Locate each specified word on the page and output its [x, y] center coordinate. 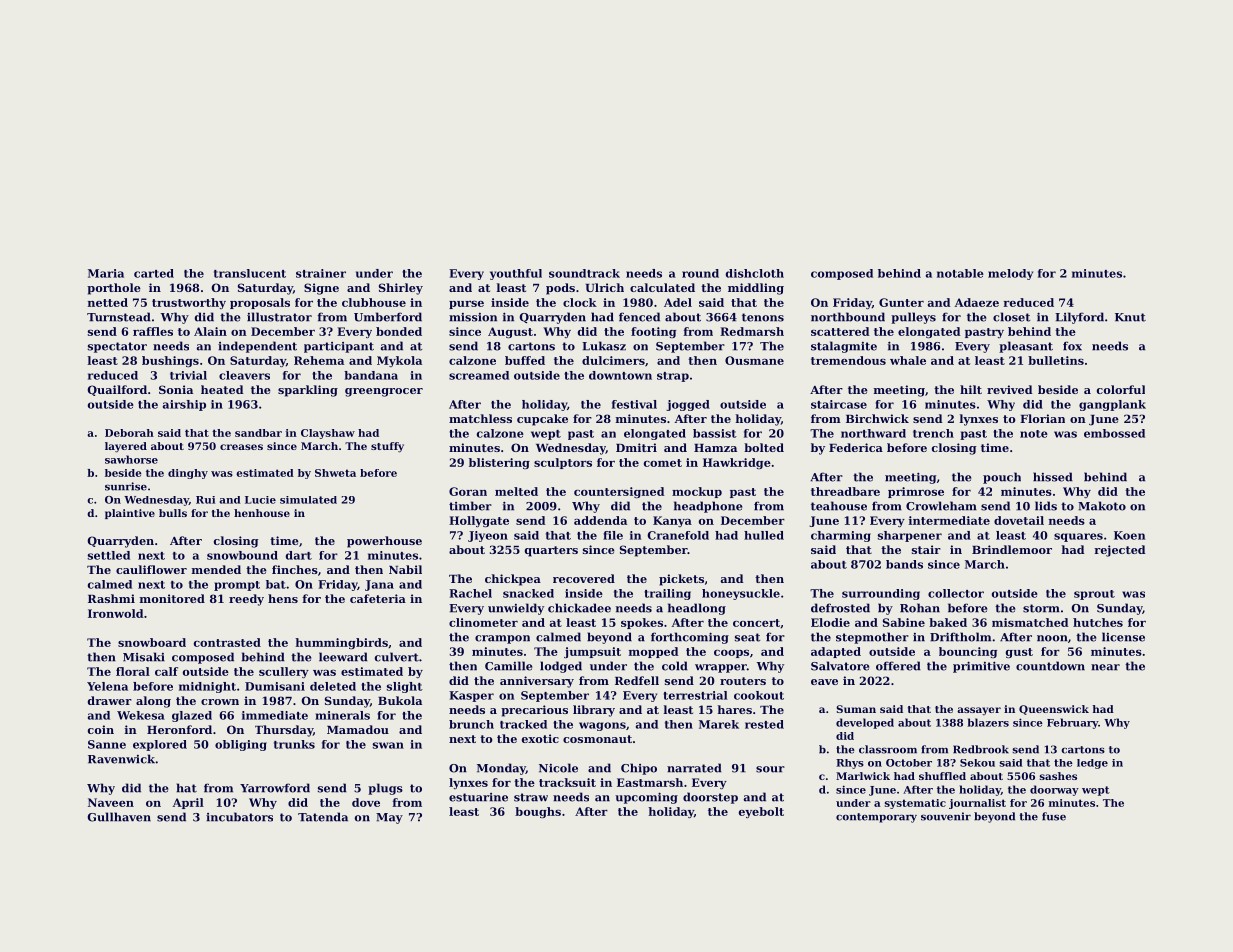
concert [756, 623]
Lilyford [1079, 318]
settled [109, 555]
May [389, 818]
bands [904, 564]
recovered [584, 578]
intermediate [949, 520]
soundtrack [584, 273]
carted [154, 273]
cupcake [542, 420]
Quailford [117, 390]
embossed [1114, 433]
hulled [764, 535]
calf [166, 671]
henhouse [262, 513]
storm [1041, 608]
